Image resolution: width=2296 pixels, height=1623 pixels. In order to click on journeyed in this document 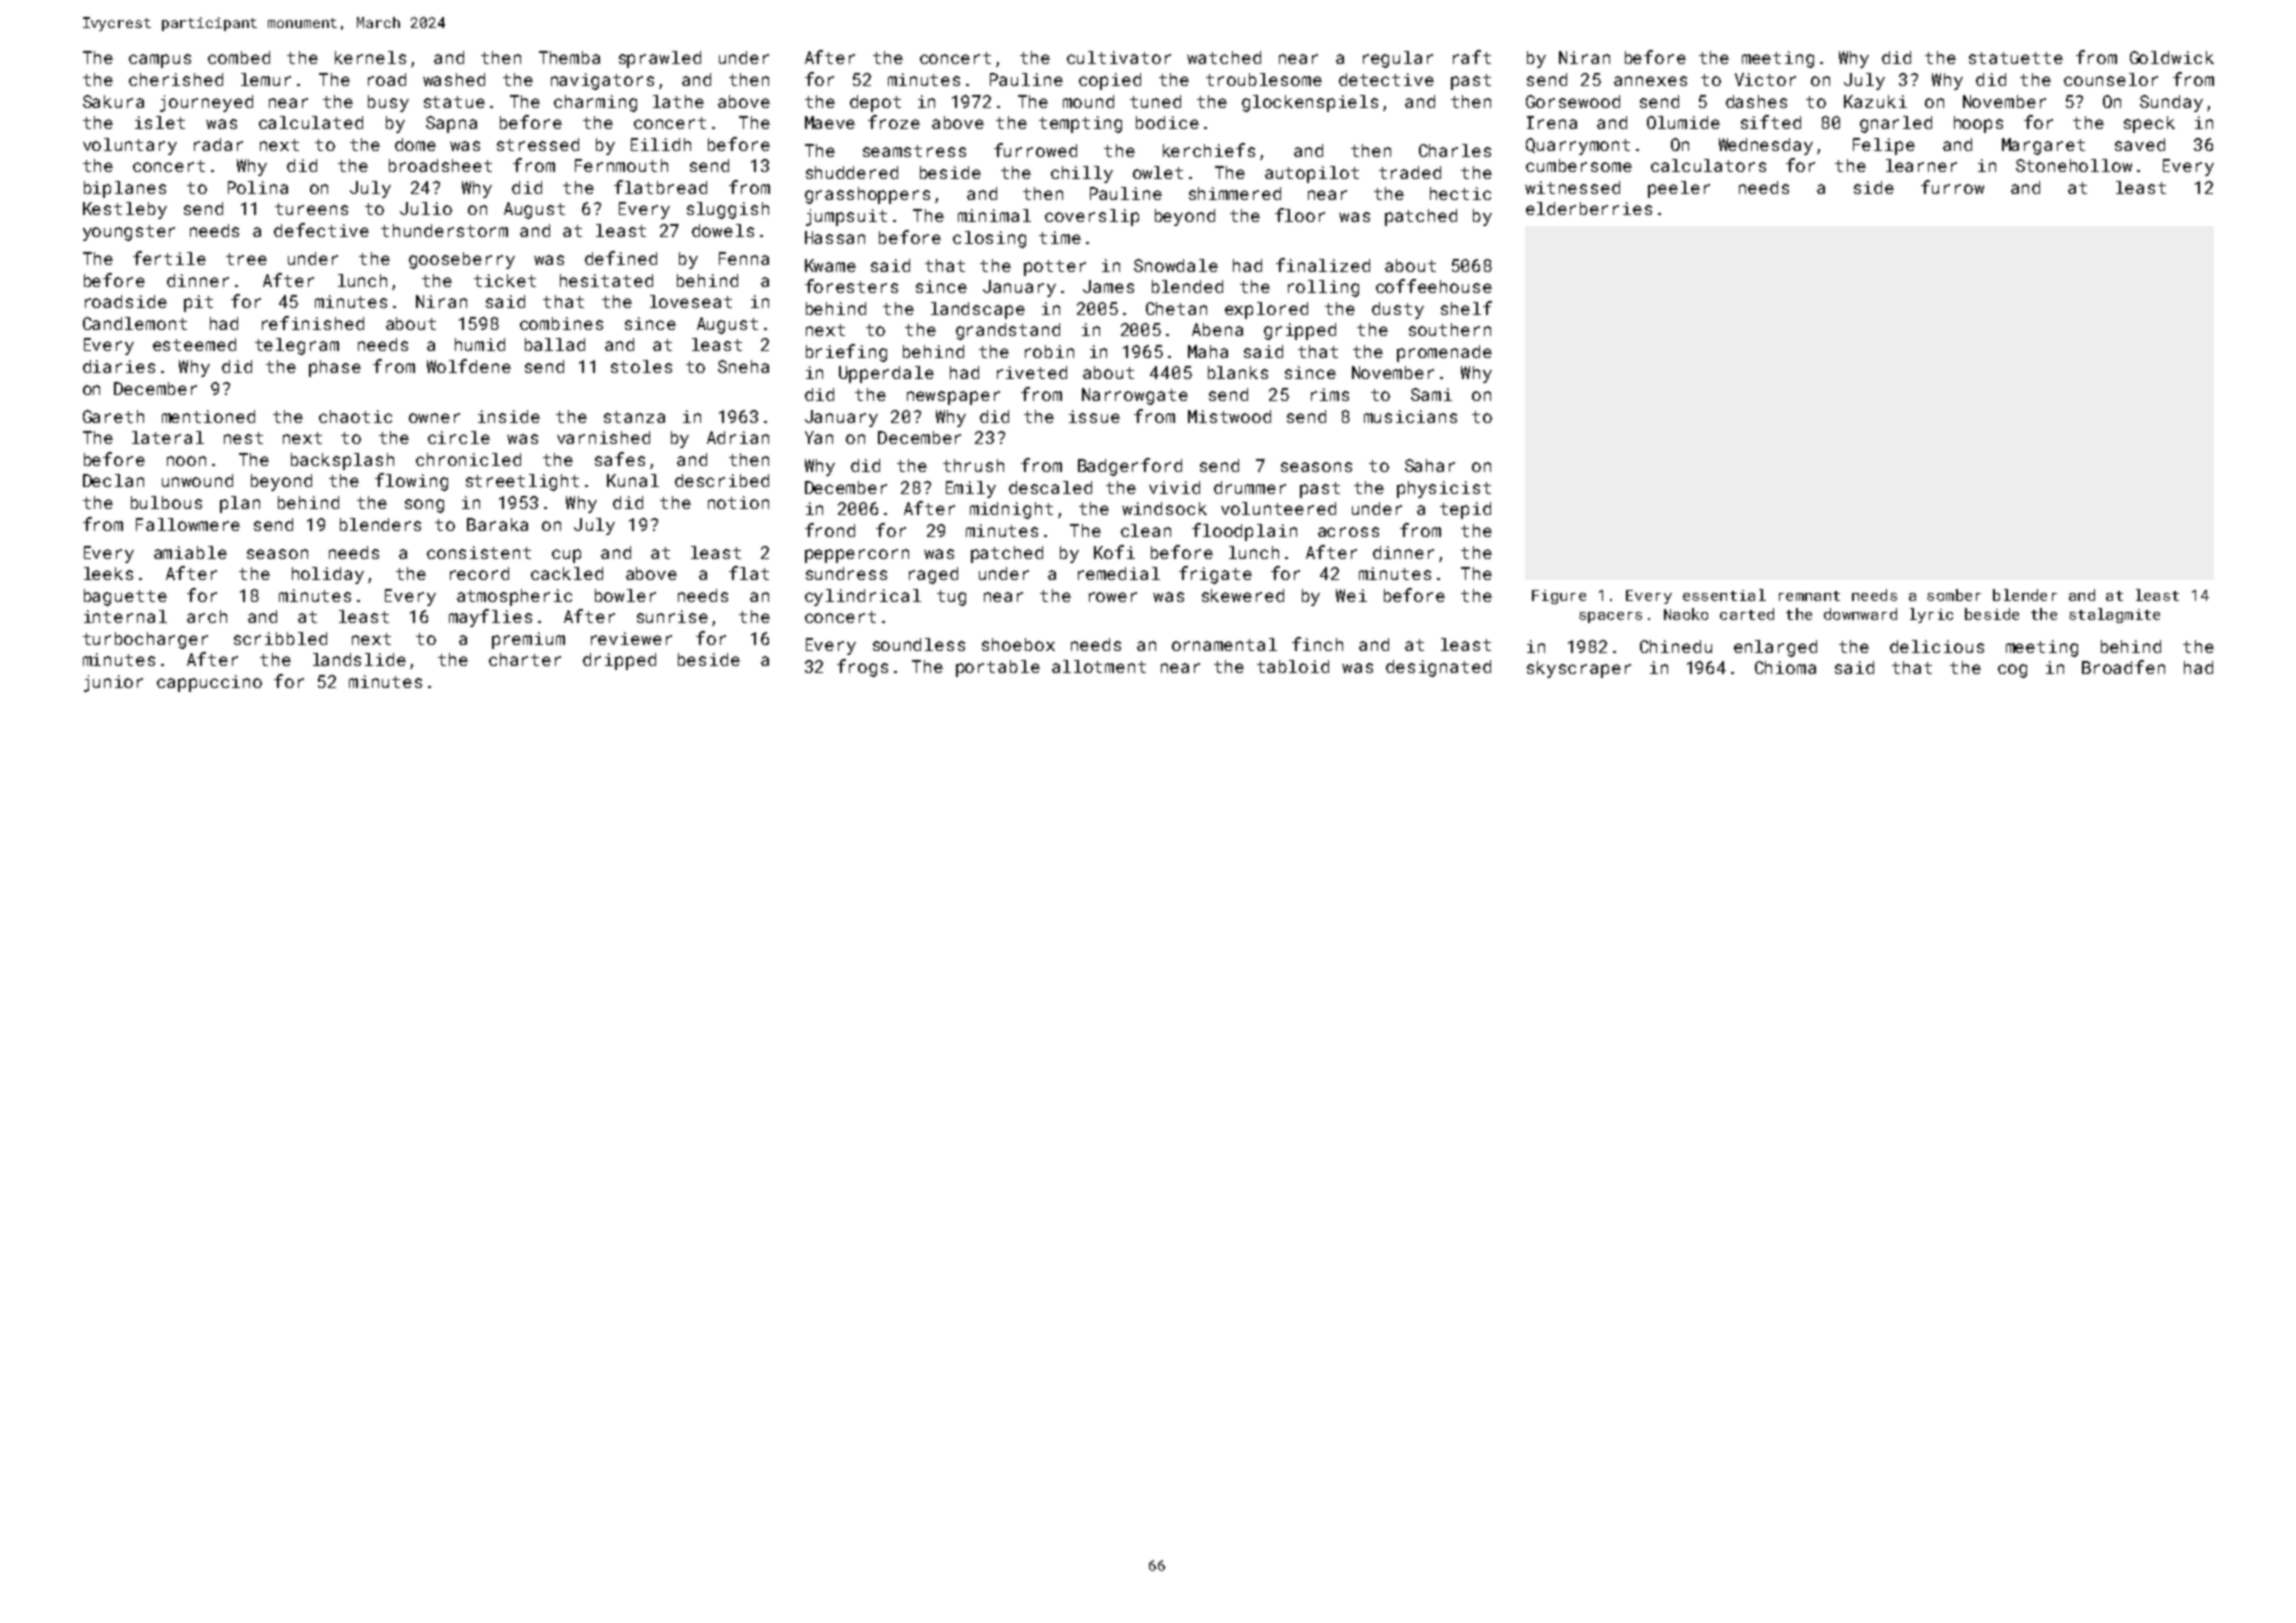, I will do `click(206, 103)`.
